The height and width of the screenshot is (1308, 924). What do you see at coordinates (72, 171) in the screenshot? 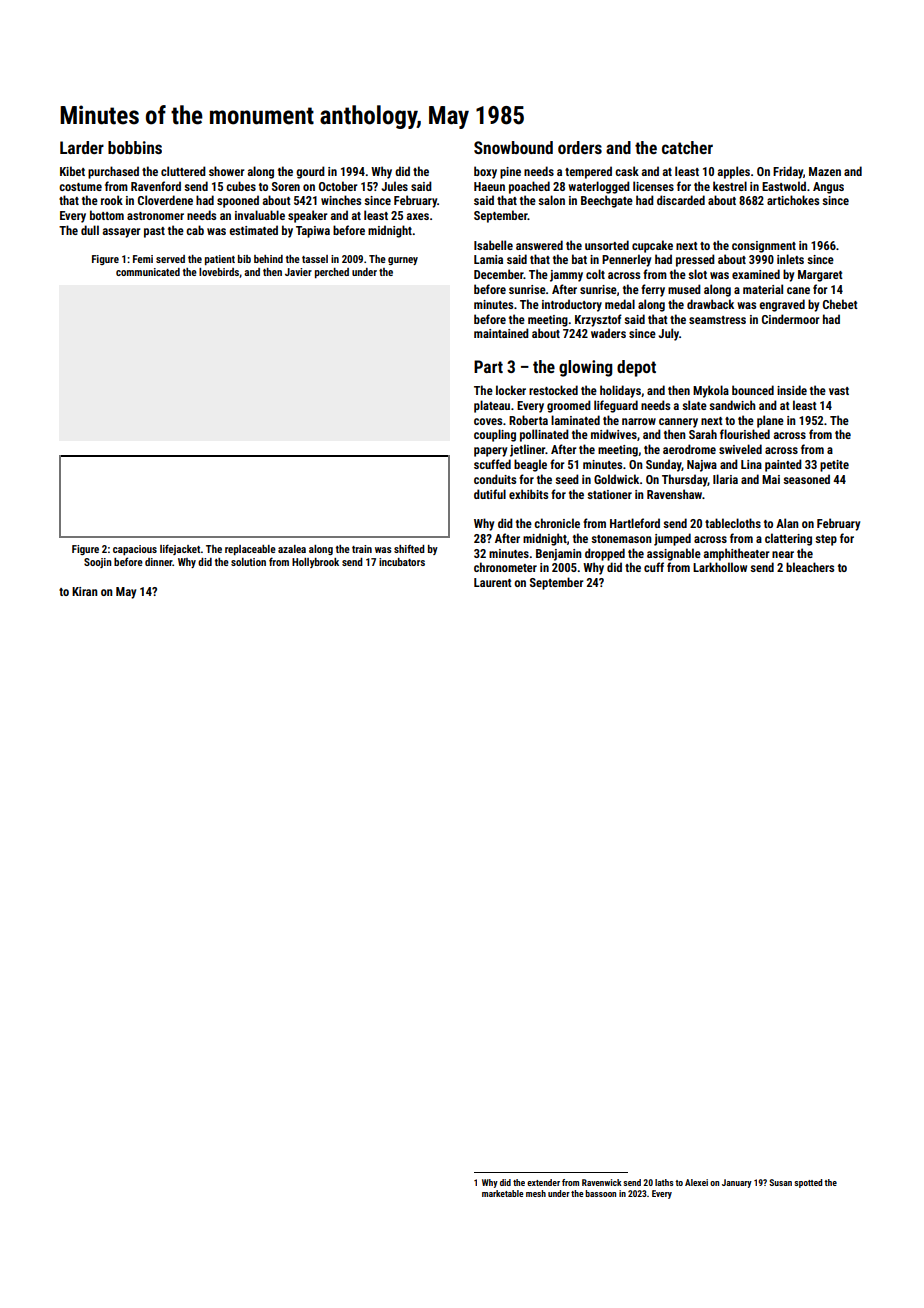
I see `Kibet` at bounding box center [72, 171].
